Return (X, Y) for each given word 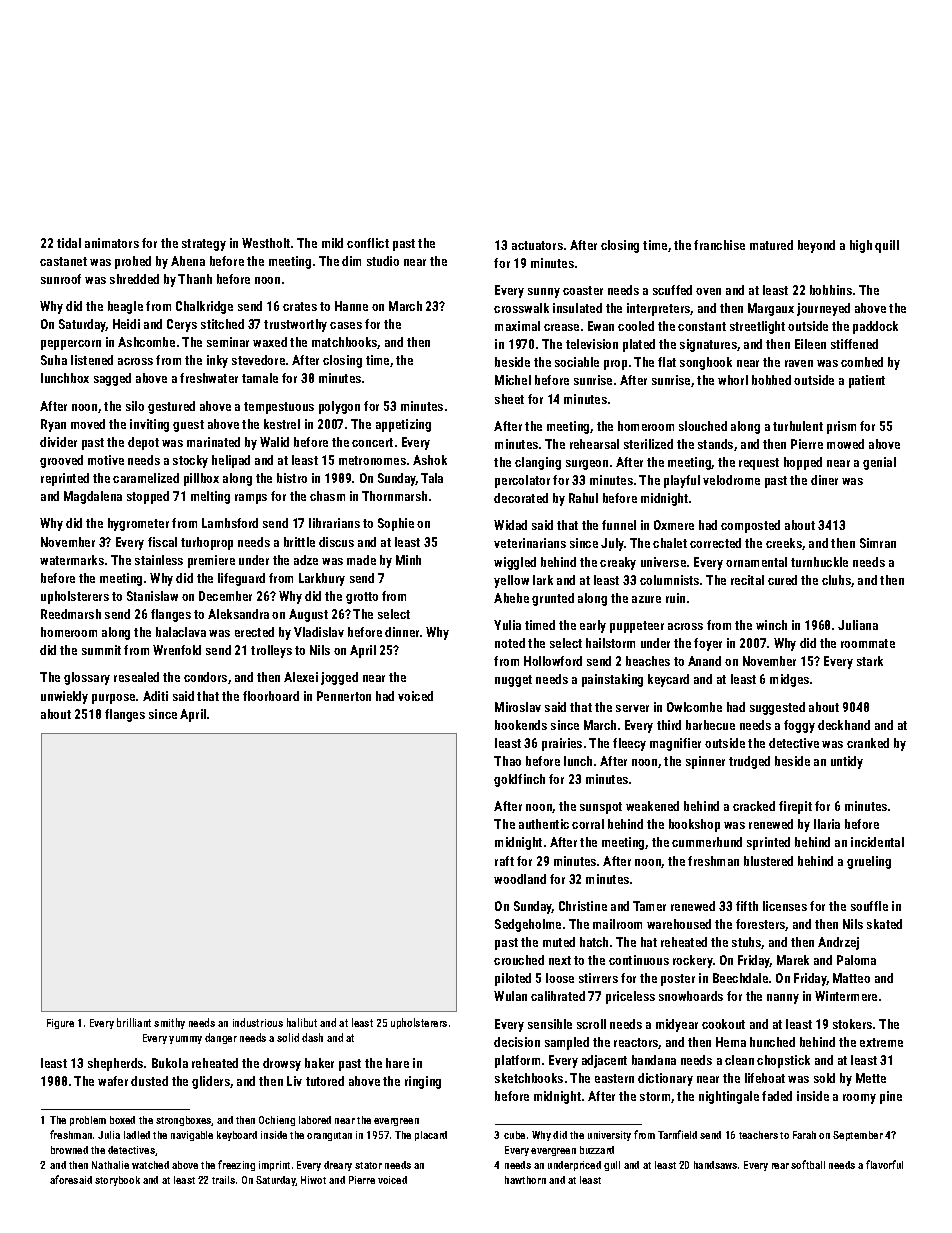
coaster (583, 290)
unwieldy (64, 697)
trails (223, 1180)
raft (504, 861)
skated (884, 924)
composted (750, 526)
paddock (875, 327)
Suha (54, 360)
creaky (618, 563)
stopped (148, 497)
